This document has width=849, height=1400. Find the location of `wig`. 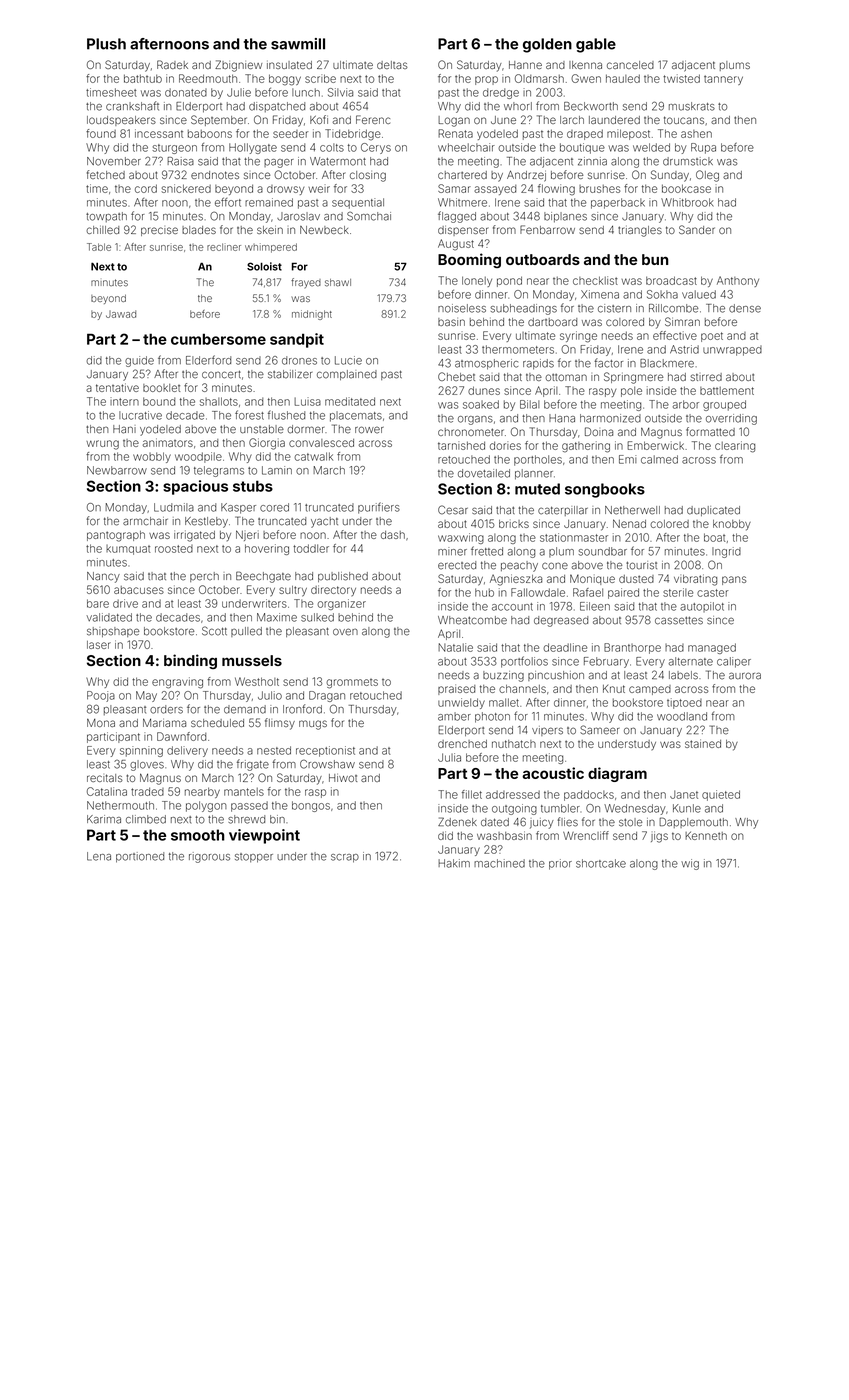

wig is located at coordinates (690, 864).
